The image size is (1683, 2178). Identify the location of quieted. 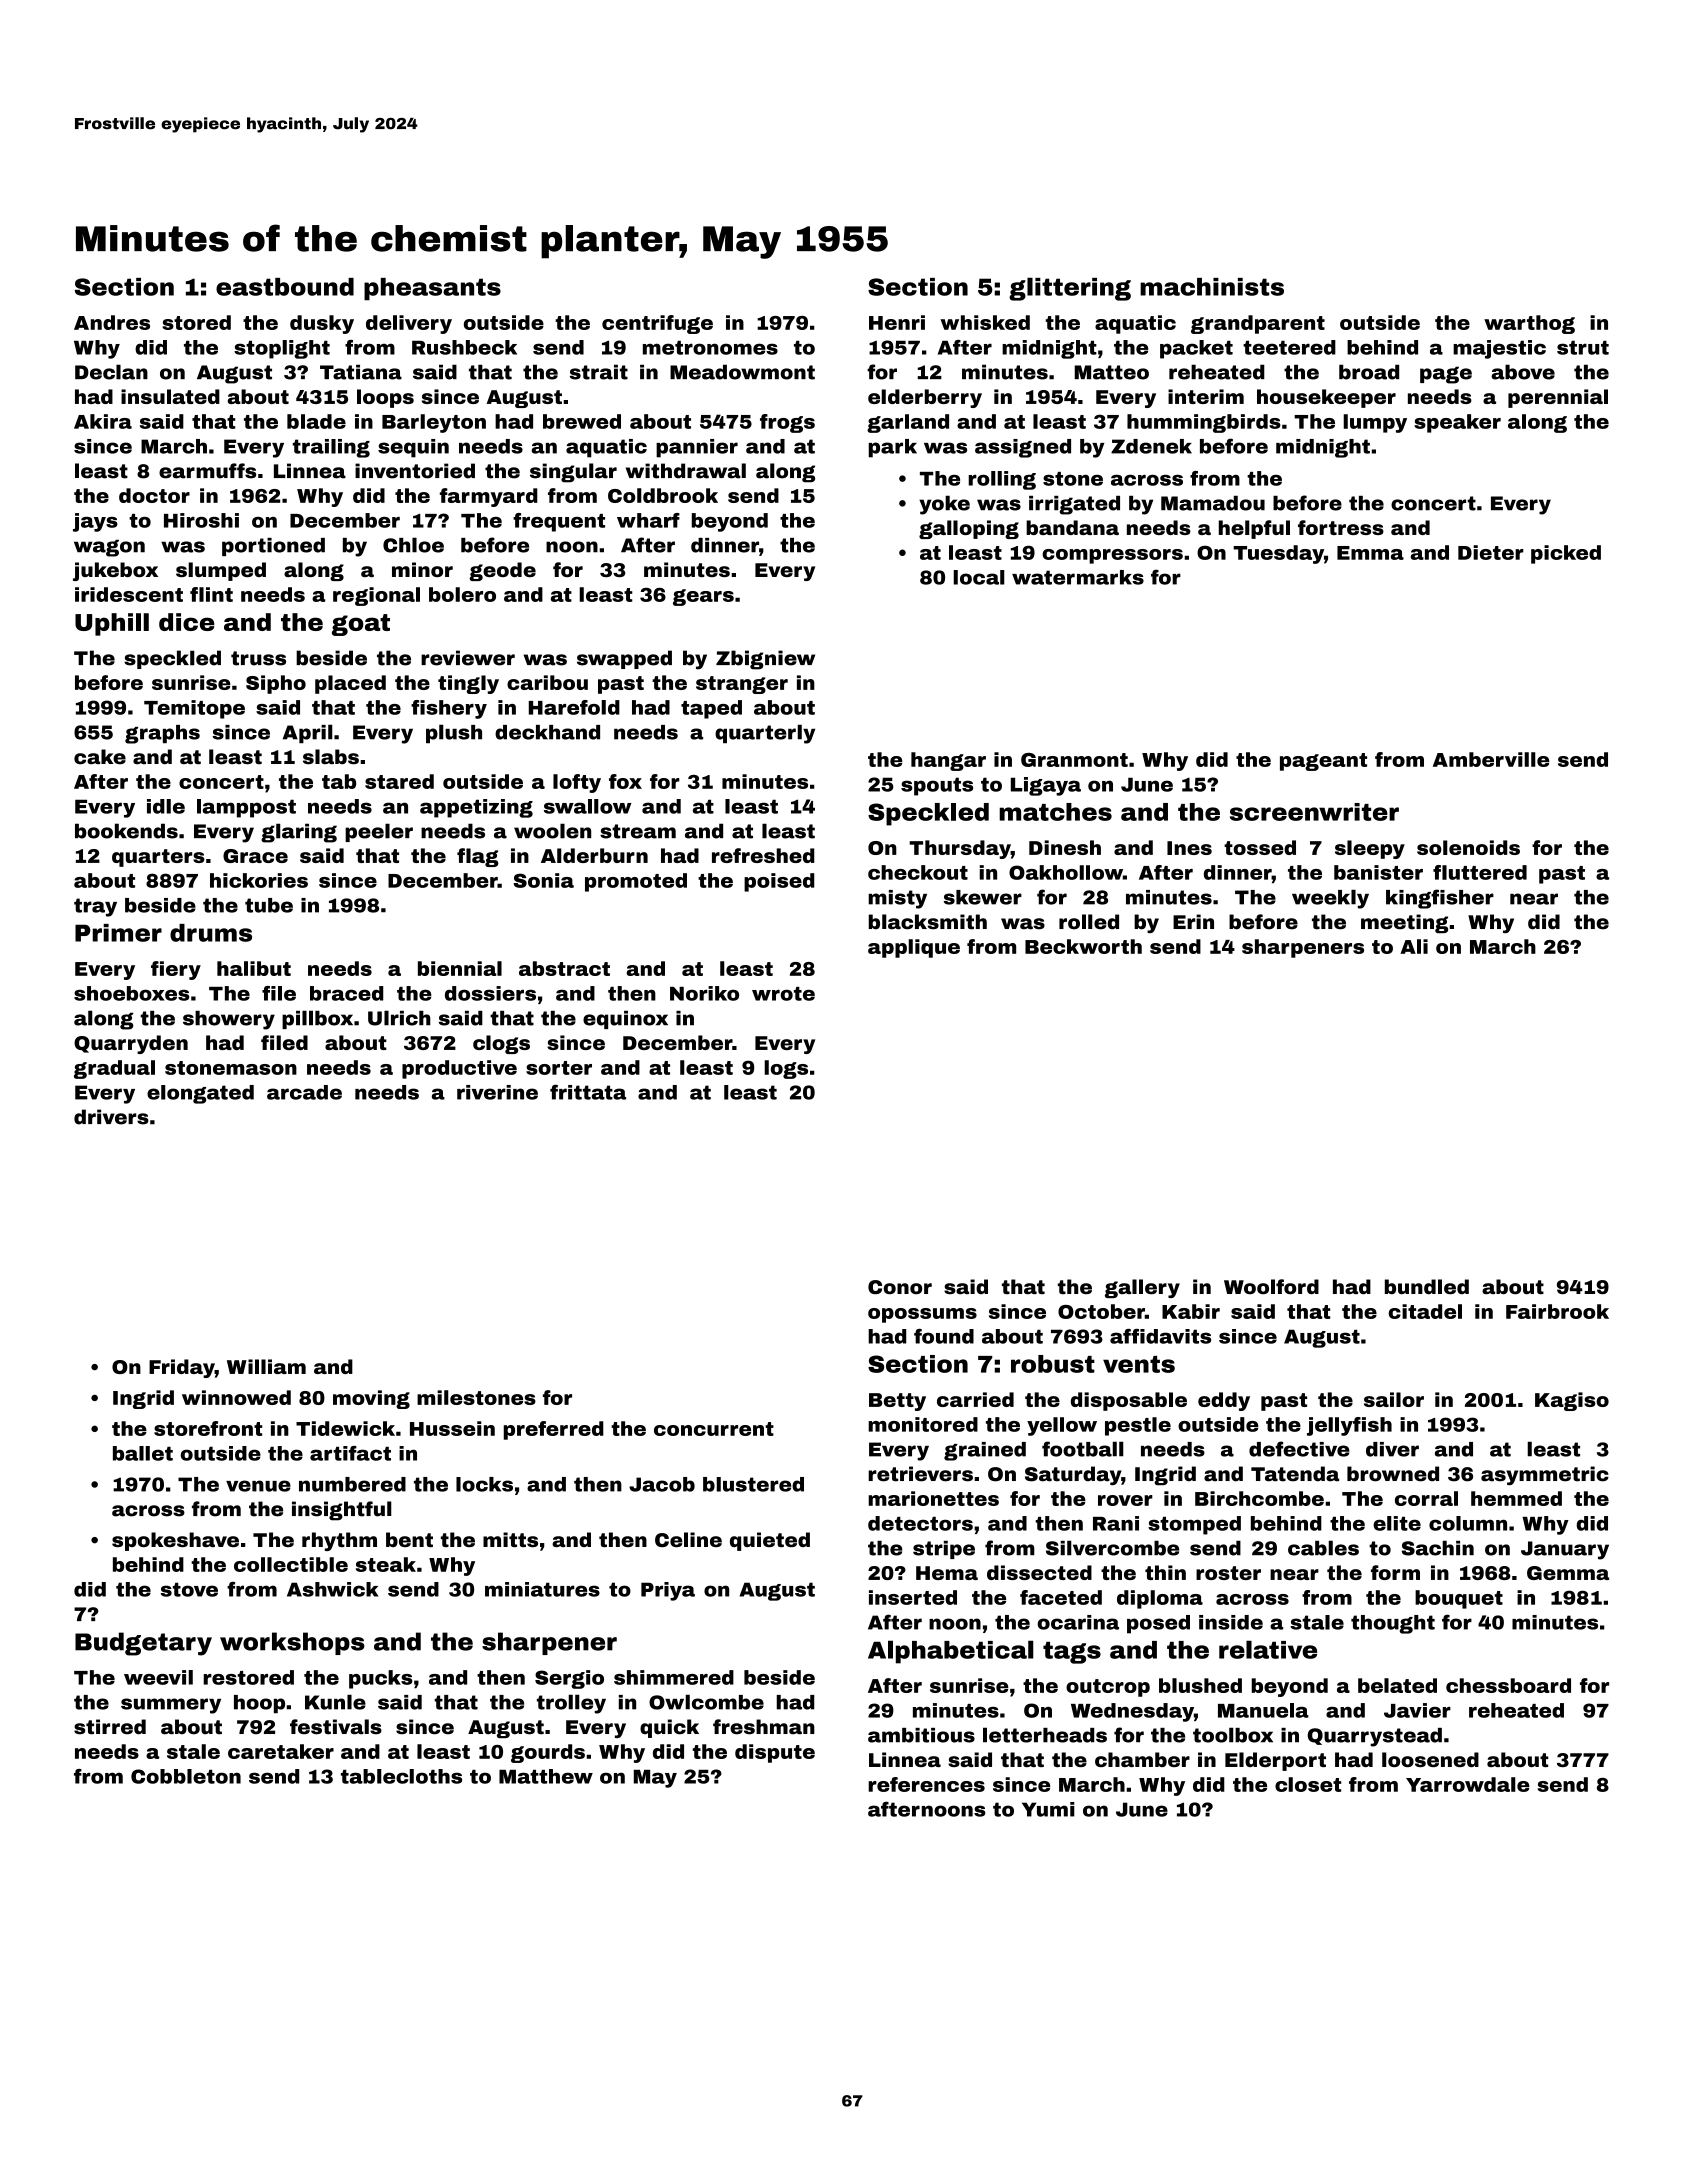
(770, 1541).
